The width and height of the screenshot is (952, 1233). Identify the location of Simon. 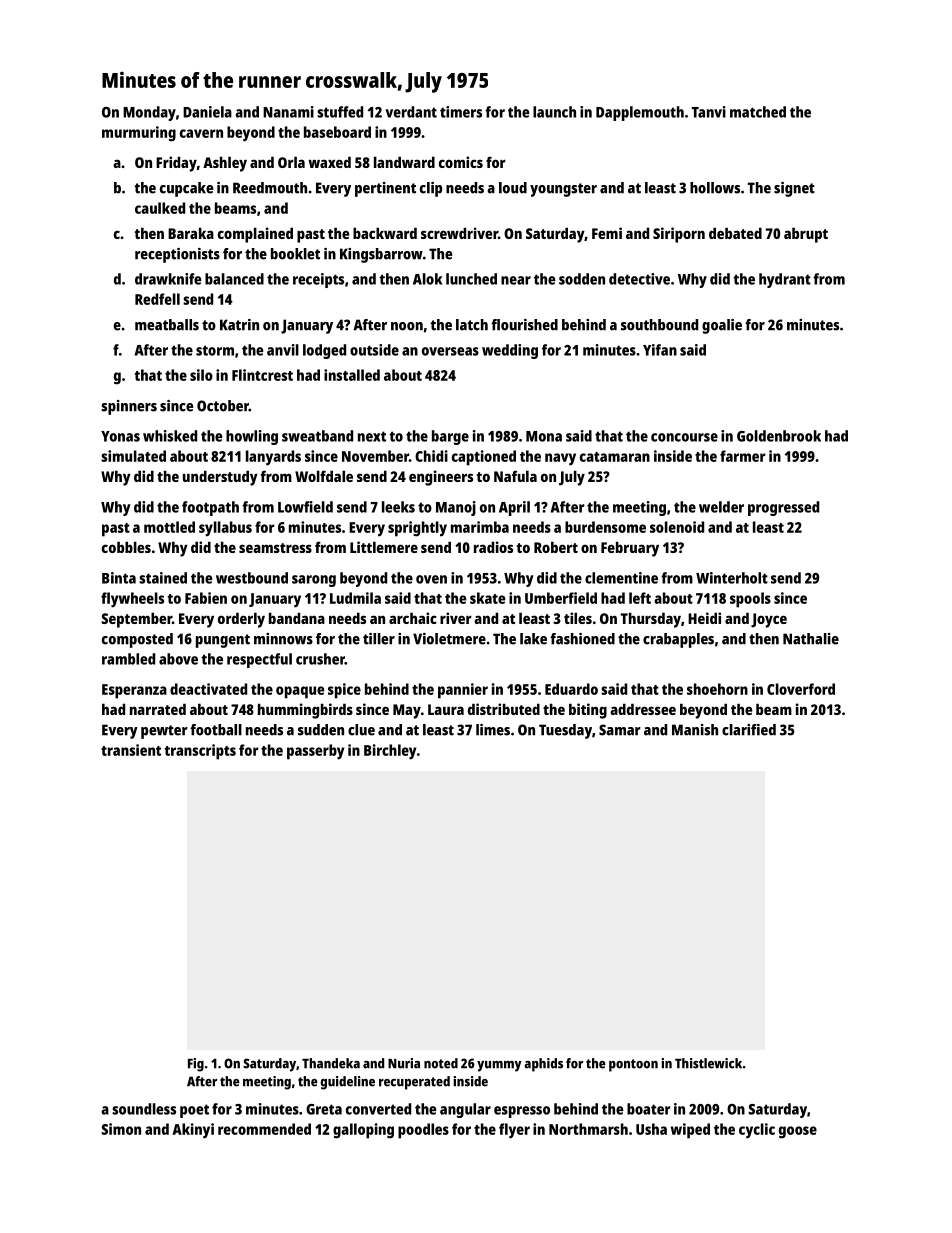
(121, 1129).
